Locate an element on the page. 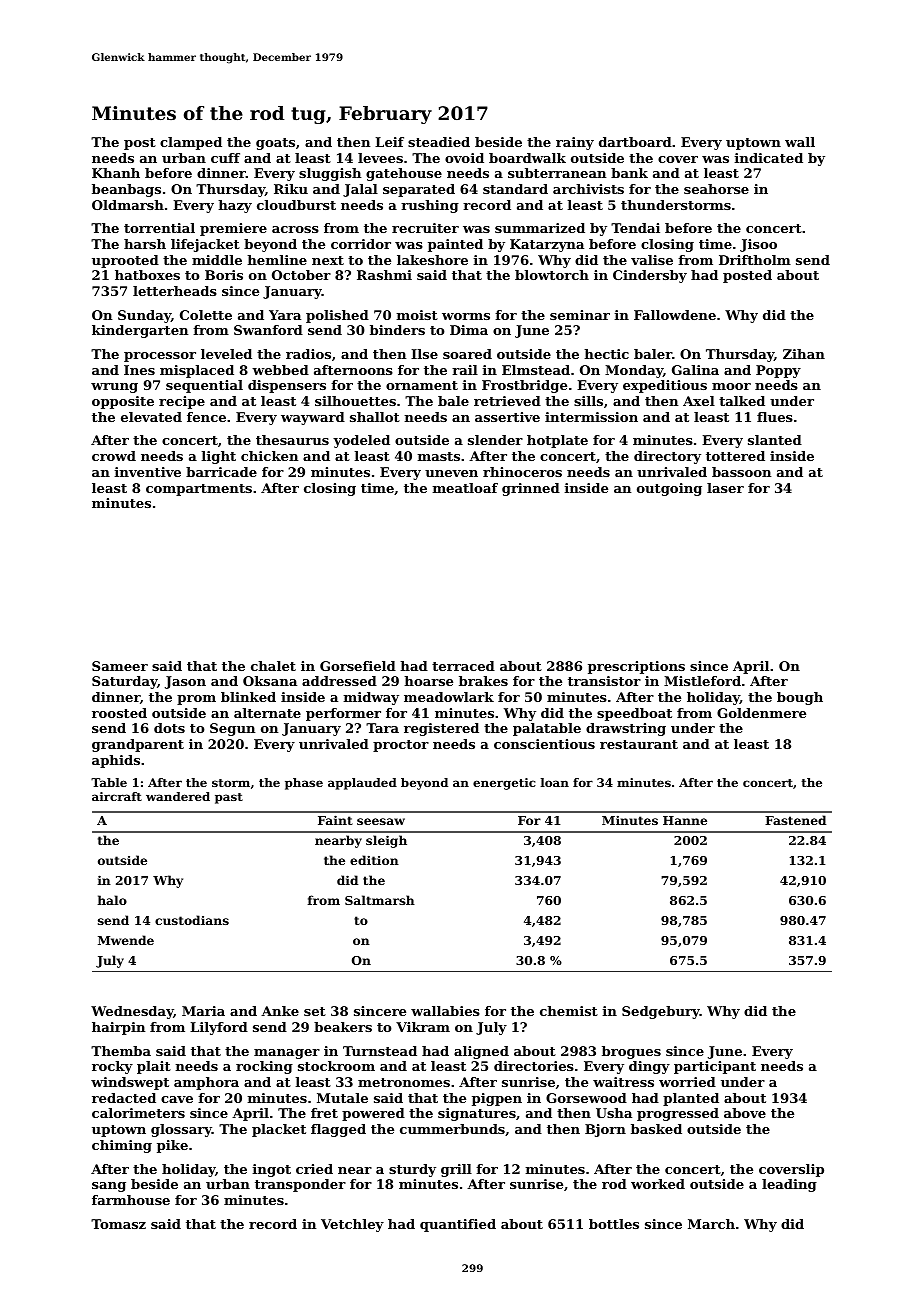  compartments is located at coordinates (199, 490).
